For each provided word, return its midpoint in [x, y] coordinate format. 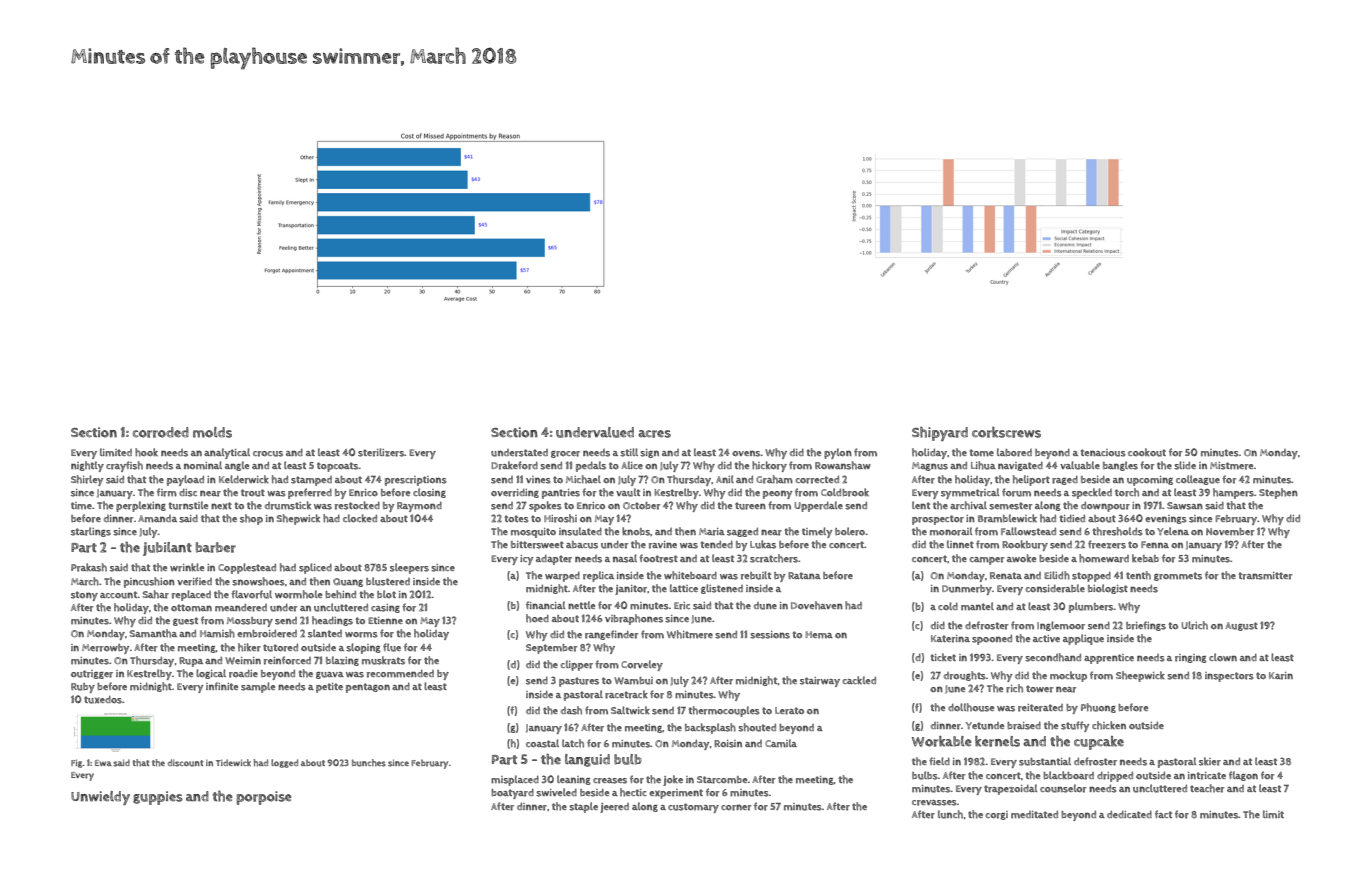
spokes [545, 506]
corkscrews [1006, 432]
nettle [581, 605]
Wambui [633, 681]
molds [212, 432]
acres [654, 434]
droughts [965, 676]
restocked [357, 505]
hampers [1233, 493]
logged [284, 763]
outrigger [92, 674]
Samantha [153, 633]
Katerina [950, 639]
